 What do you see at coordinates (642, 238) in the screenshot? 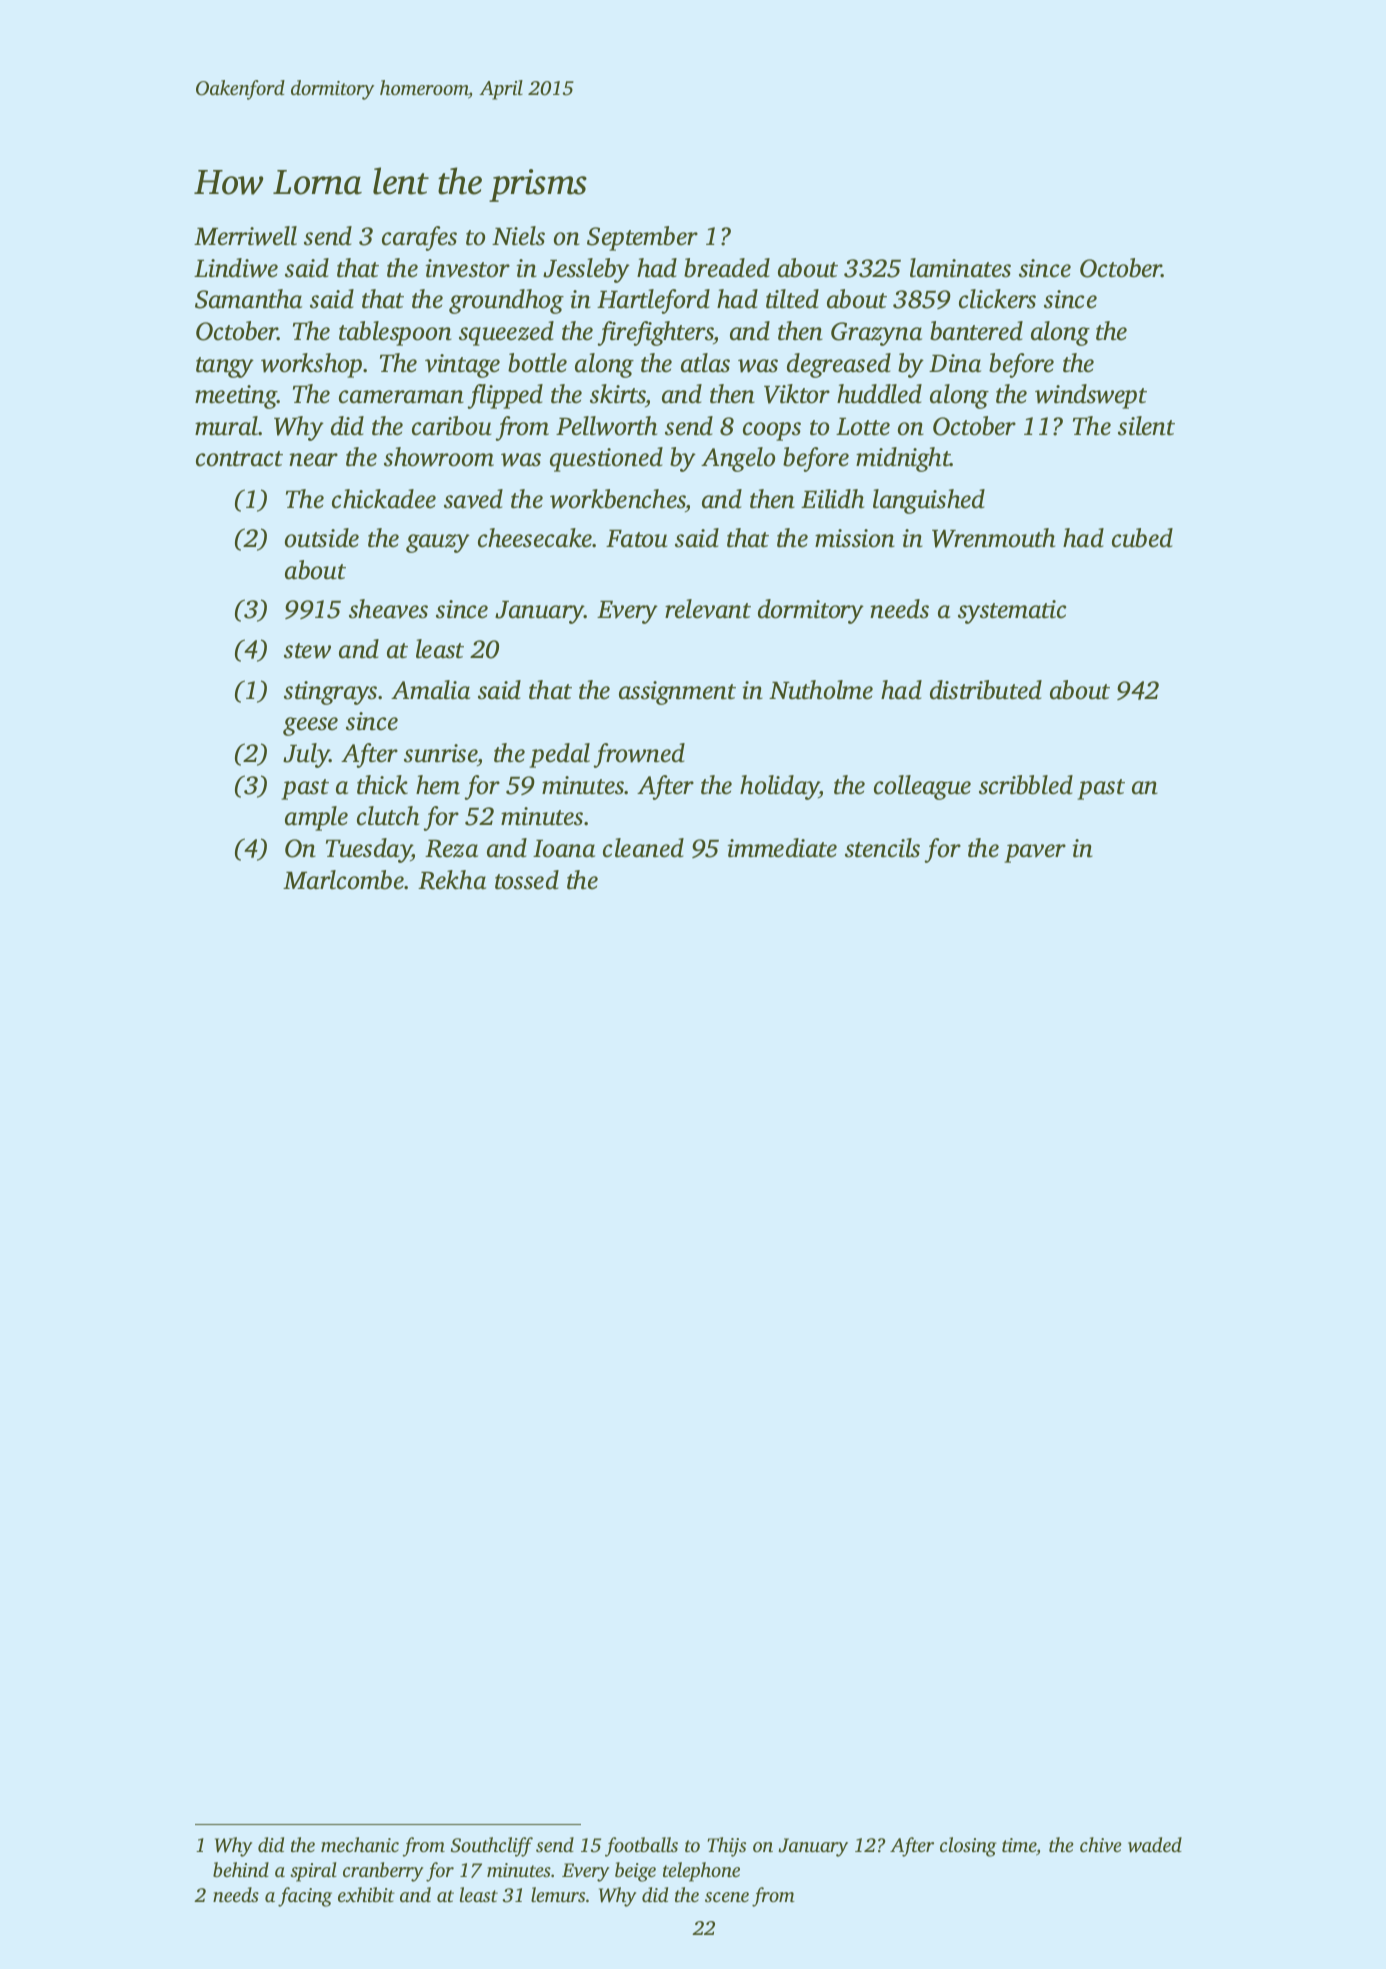
I see `September` at bounding box center [642, 238].
